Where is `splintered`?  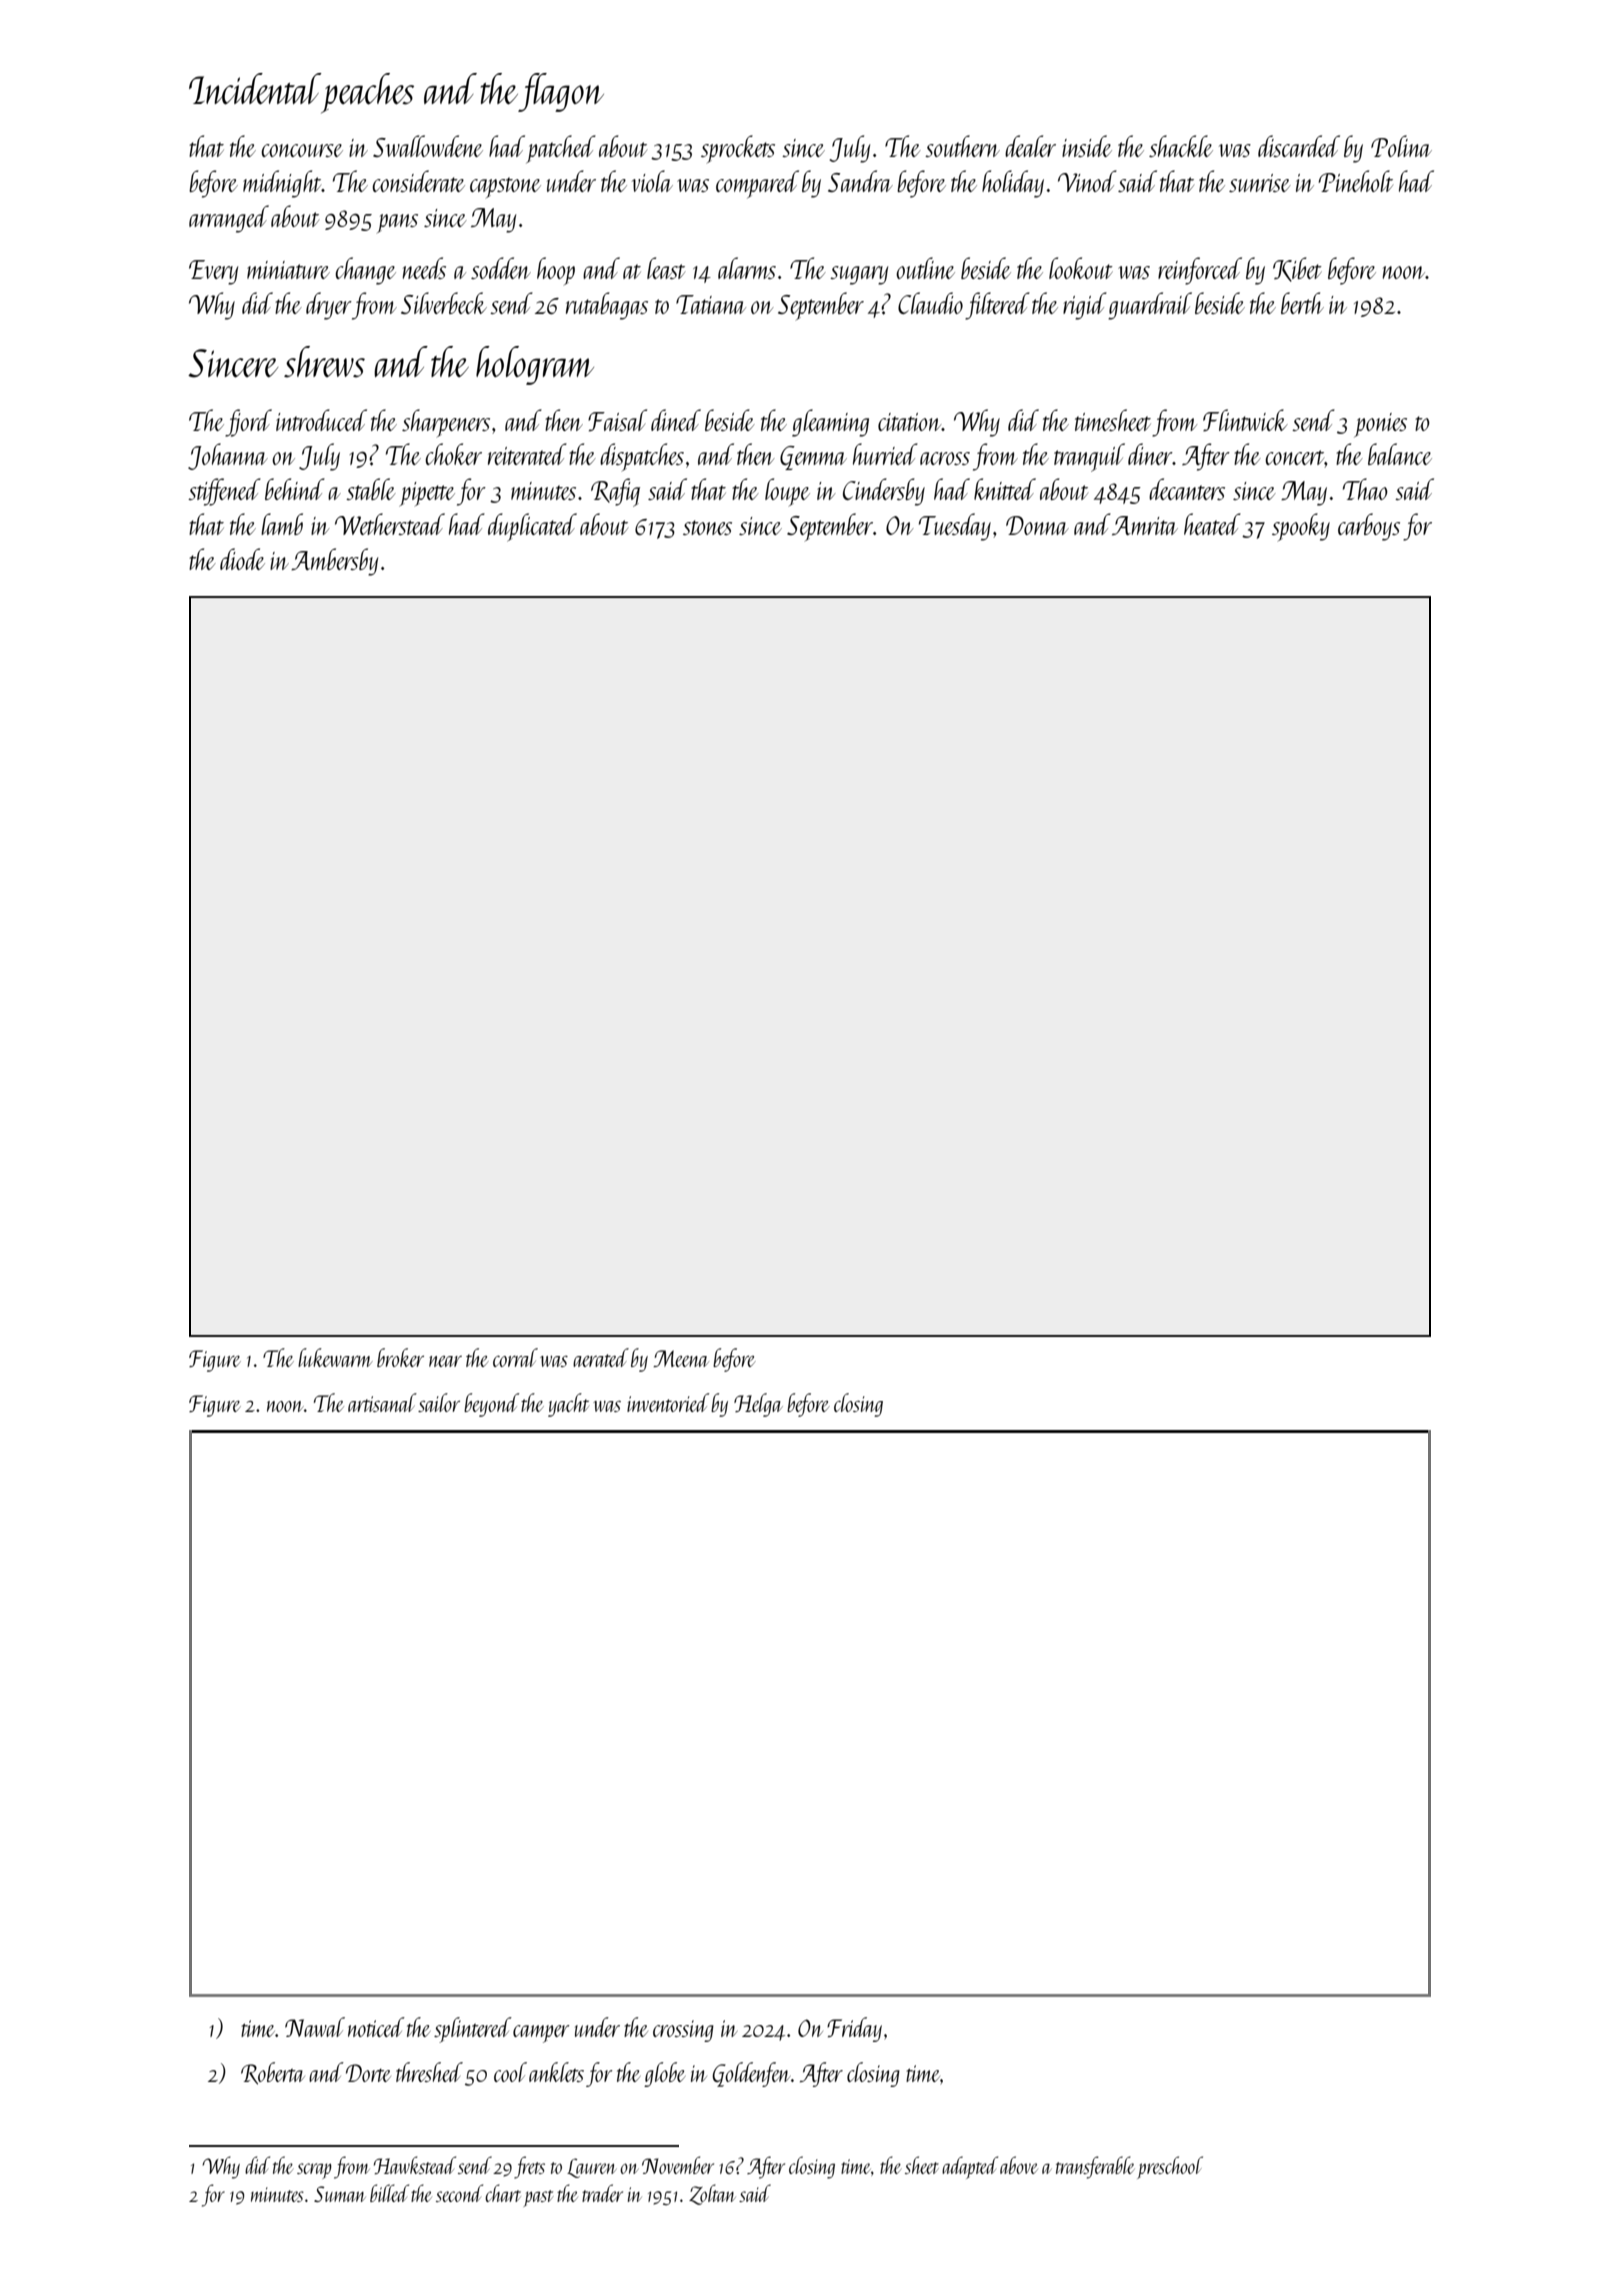 splintered is located at coordinates (473, 2030).
